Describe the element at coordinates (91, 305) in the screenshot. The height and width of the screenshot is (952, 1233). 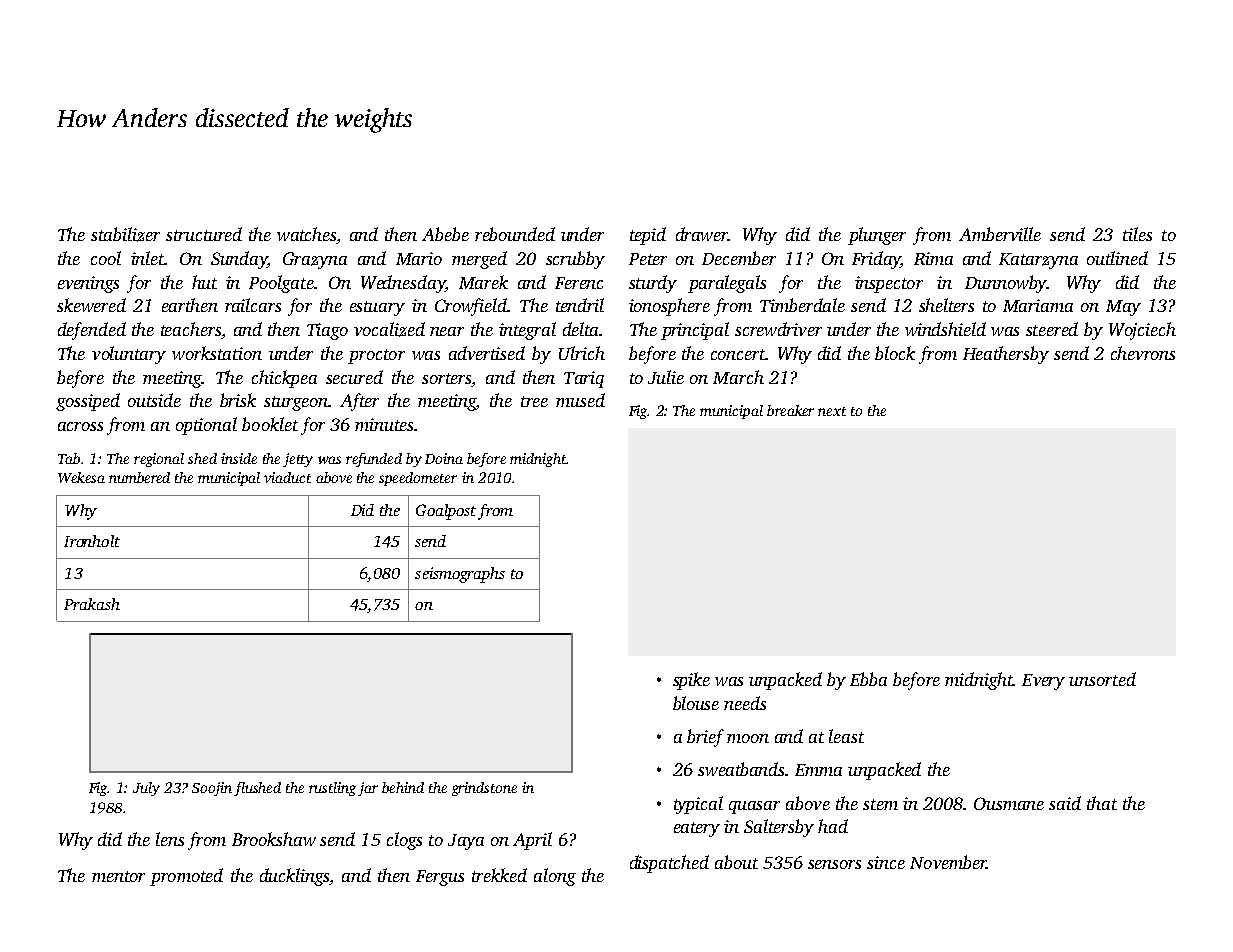
I see `skewered` at that location.
